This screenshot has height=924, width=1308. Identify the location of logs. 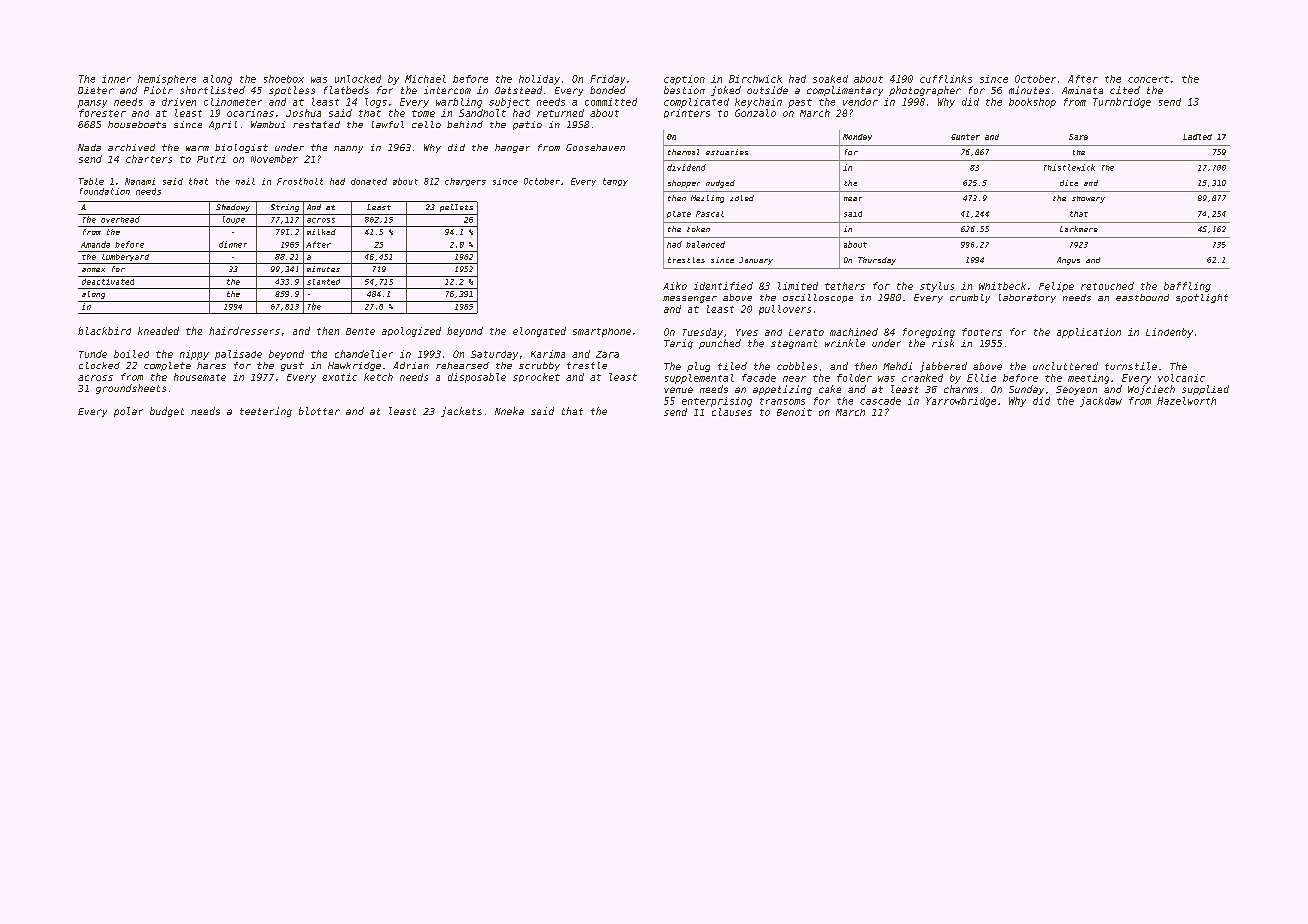
(376, 103).
